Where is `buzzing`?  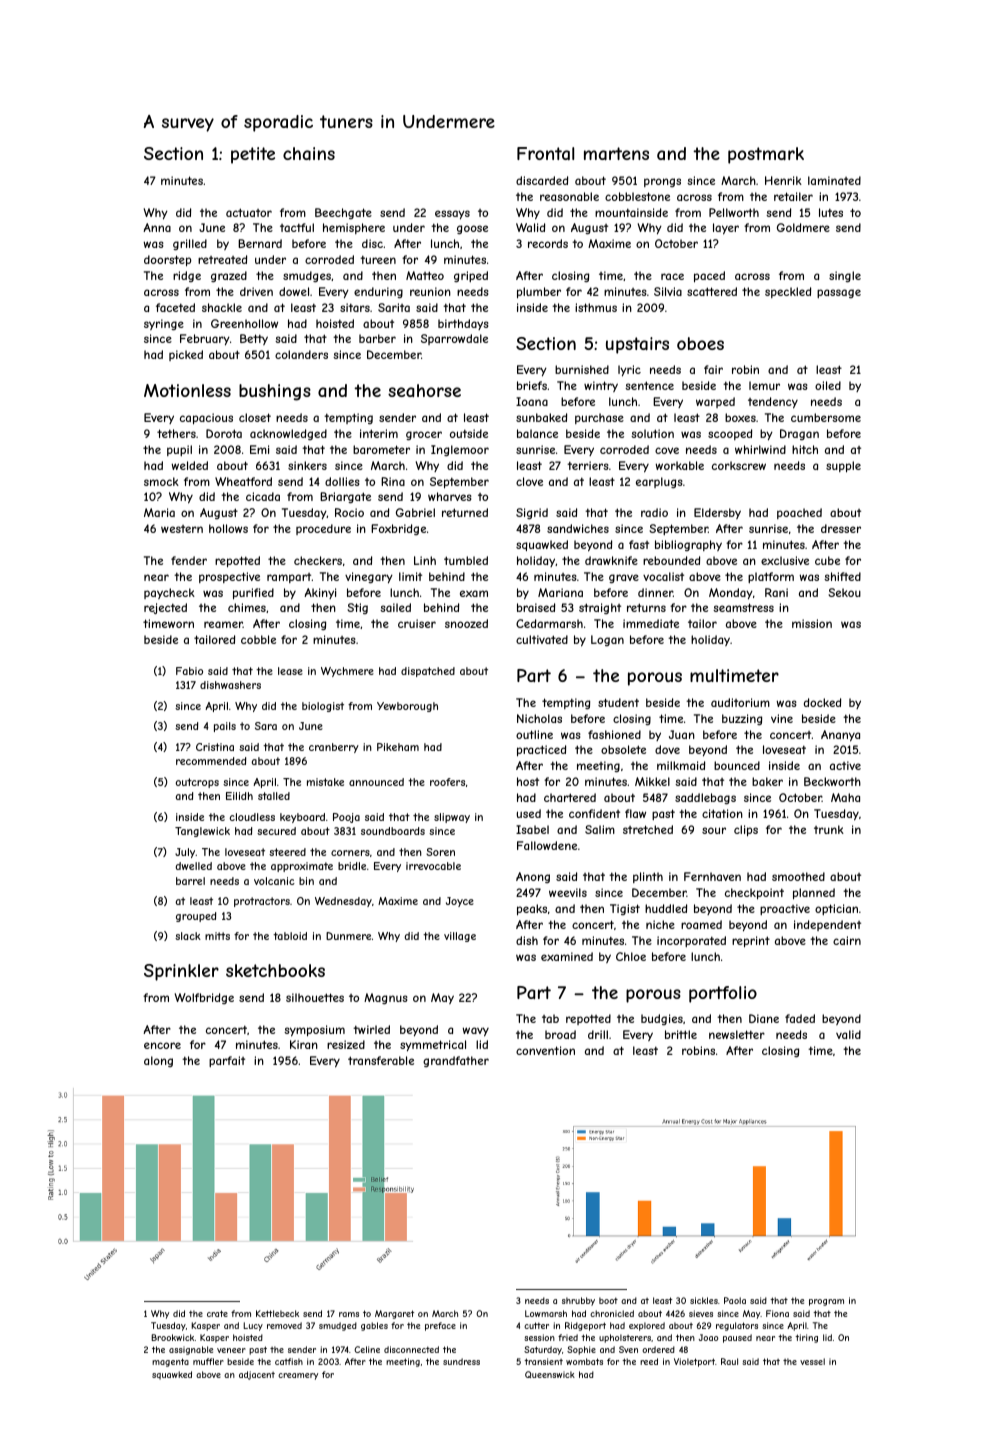
buzzing is located at coordinates (742, 719).
